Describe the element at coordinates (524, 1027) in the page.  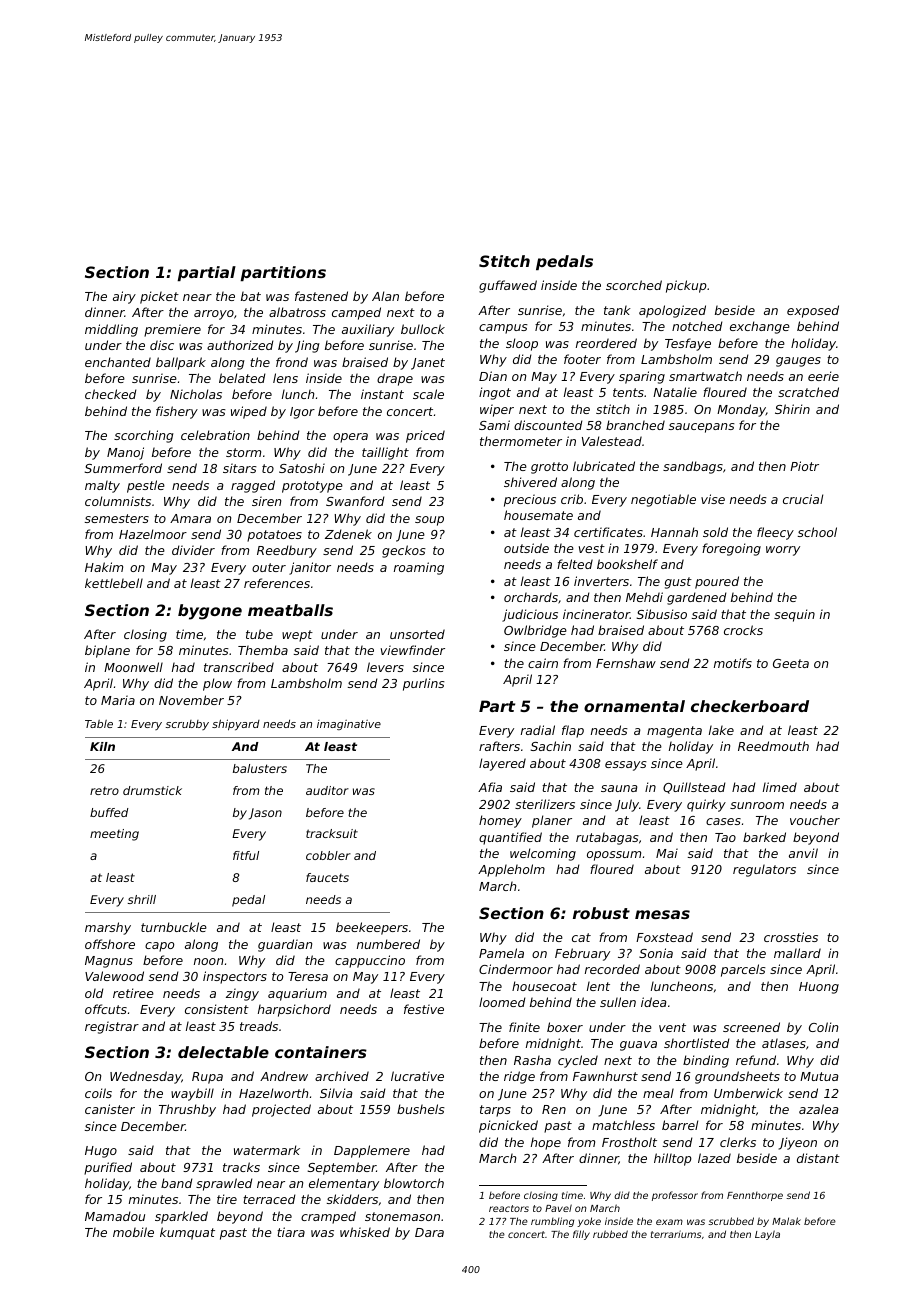
I see `finite` at that location.
